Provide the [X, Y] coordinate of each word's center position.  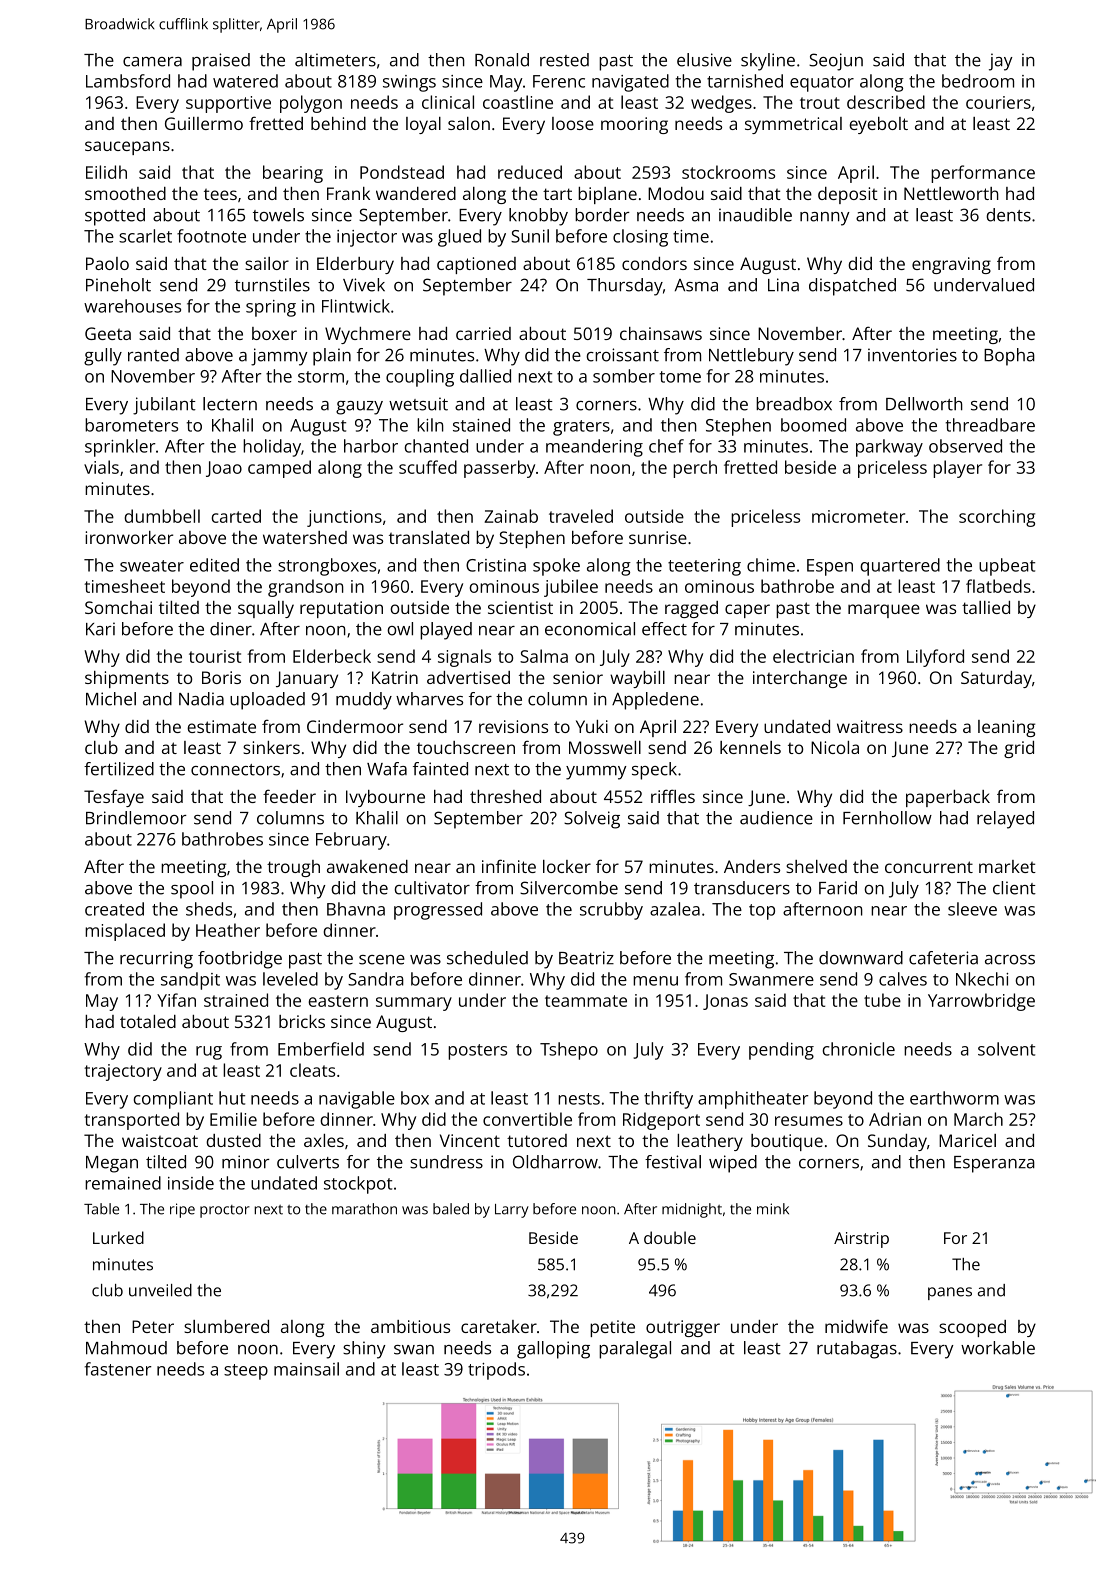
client [1014, 888]
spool [192, 890]
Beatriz [586, 958]
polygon [311, 104]
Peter [153, 1326]
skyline [768, 62]
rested [564, 60]
